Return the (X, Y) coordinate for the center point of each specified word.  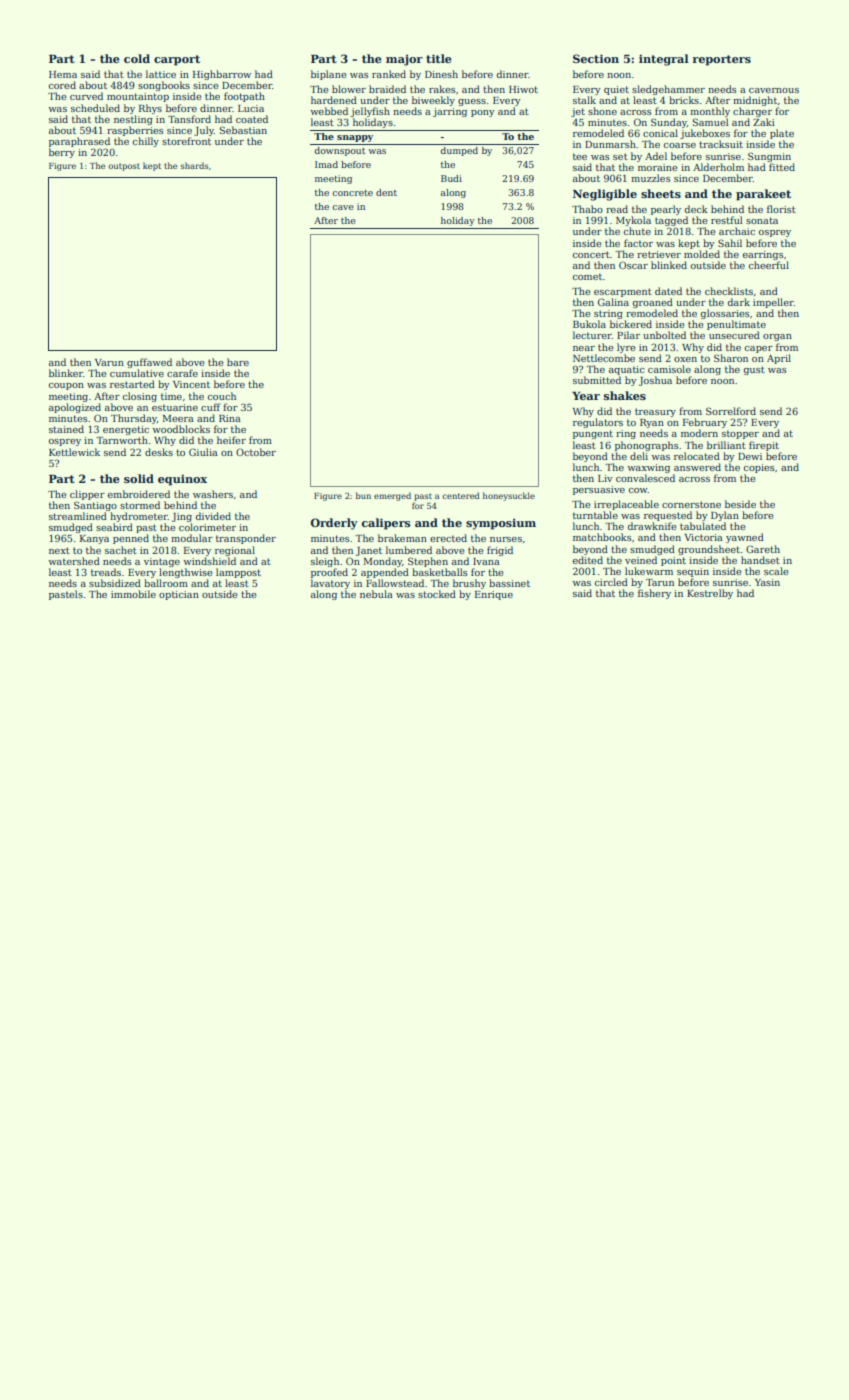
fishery (654, 594)
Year (586, 396)
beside (740, 504)
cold (137, 58)
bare (238, 362)
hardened (334, 100)
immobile (133, 594)
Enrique (494, 595)
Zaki (764, 122)
